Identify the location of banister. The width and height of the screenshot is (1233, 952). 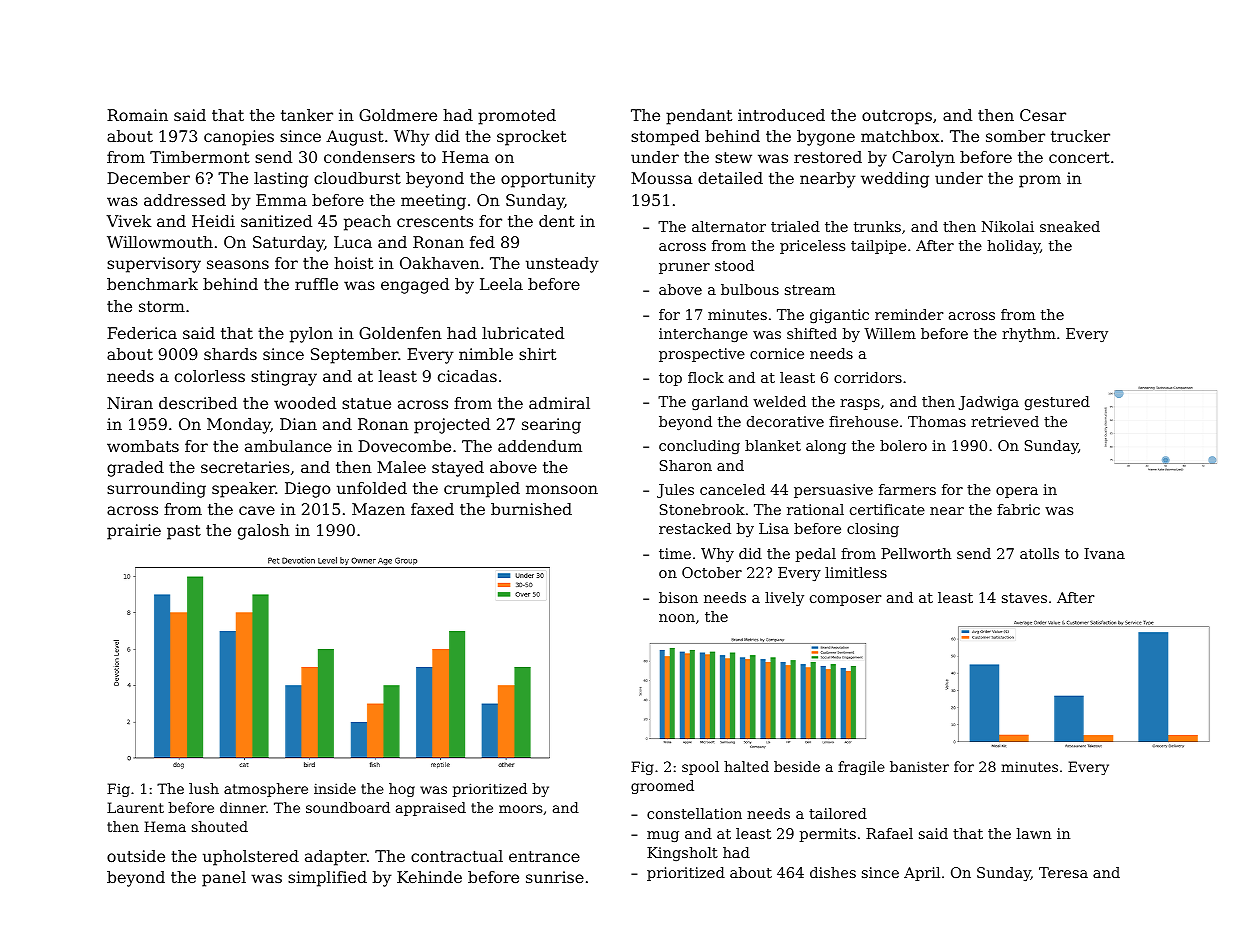
(919, 766).
